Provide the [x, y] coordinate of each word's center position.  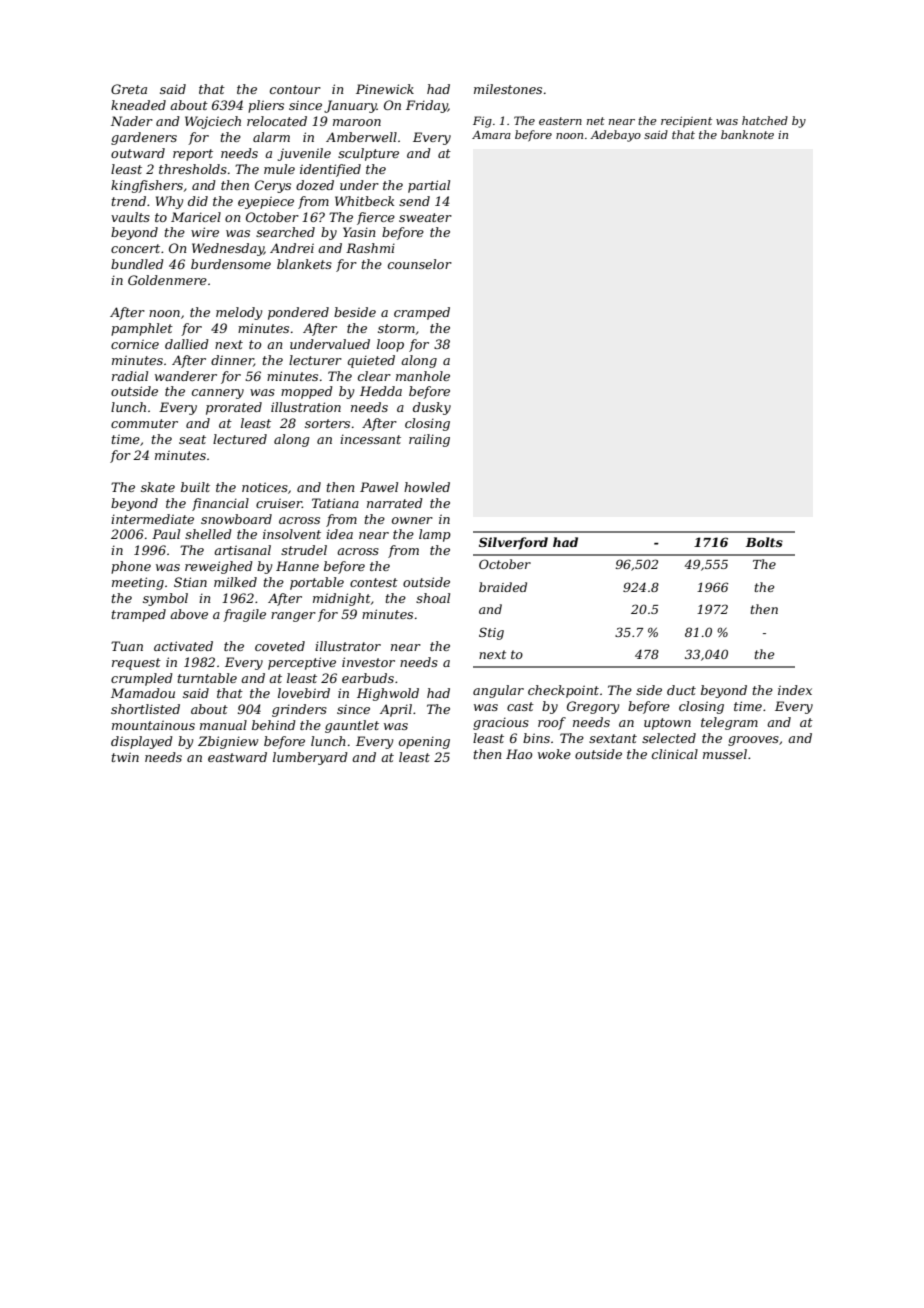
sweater [425, 217]
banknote [747, 134]
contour [295, 89]
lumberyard [310, 758]
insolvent [292, 534]
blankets [304, 264]
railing [429, 440]
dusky [432, 408]
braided [503, 587]
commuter [144, 423]
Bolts [764, 542]
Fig [482, 122]
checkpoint [563, 691]
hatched [765, 120]
